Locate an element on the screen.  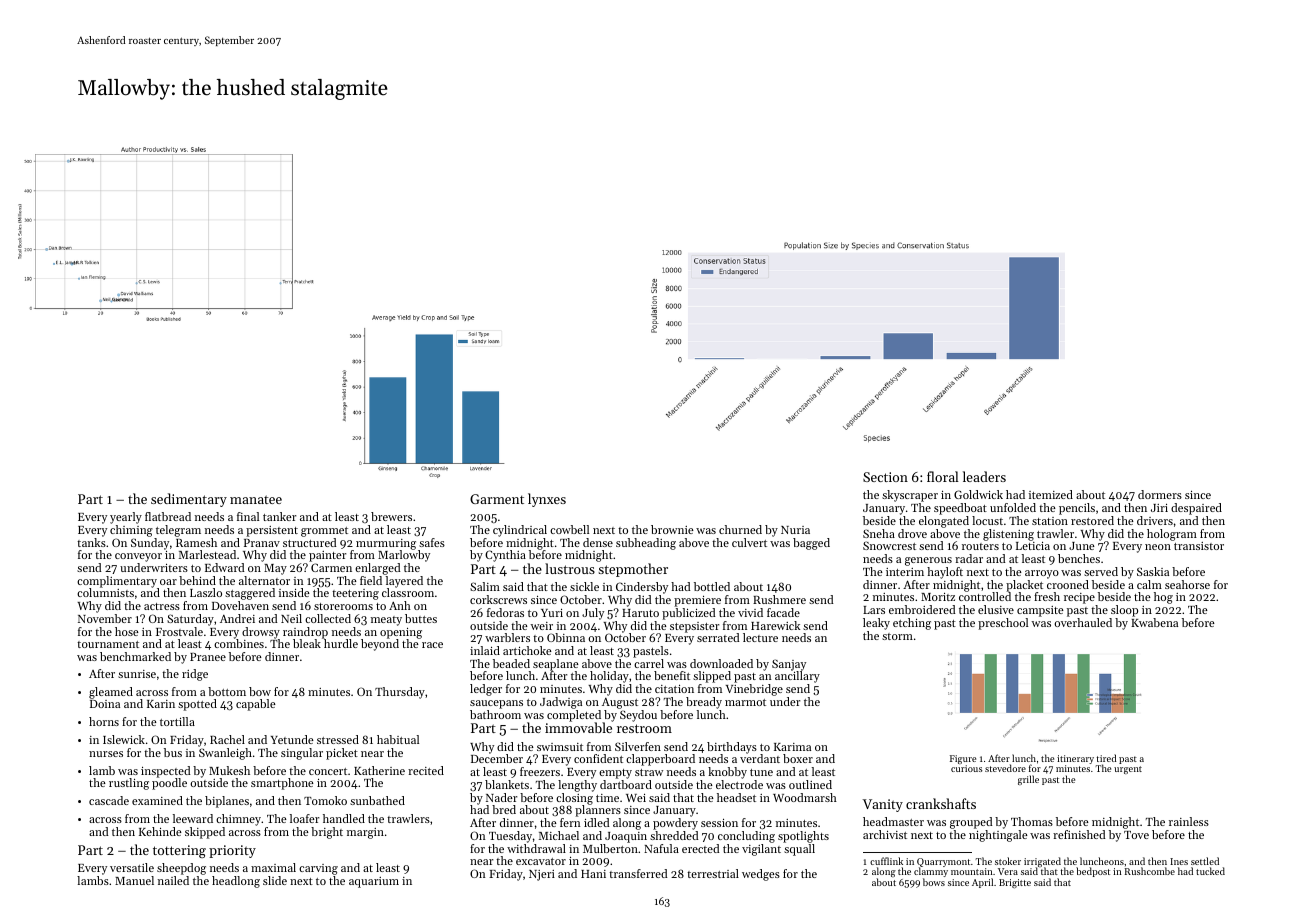
leaders is located at coordinates (984, 476).
